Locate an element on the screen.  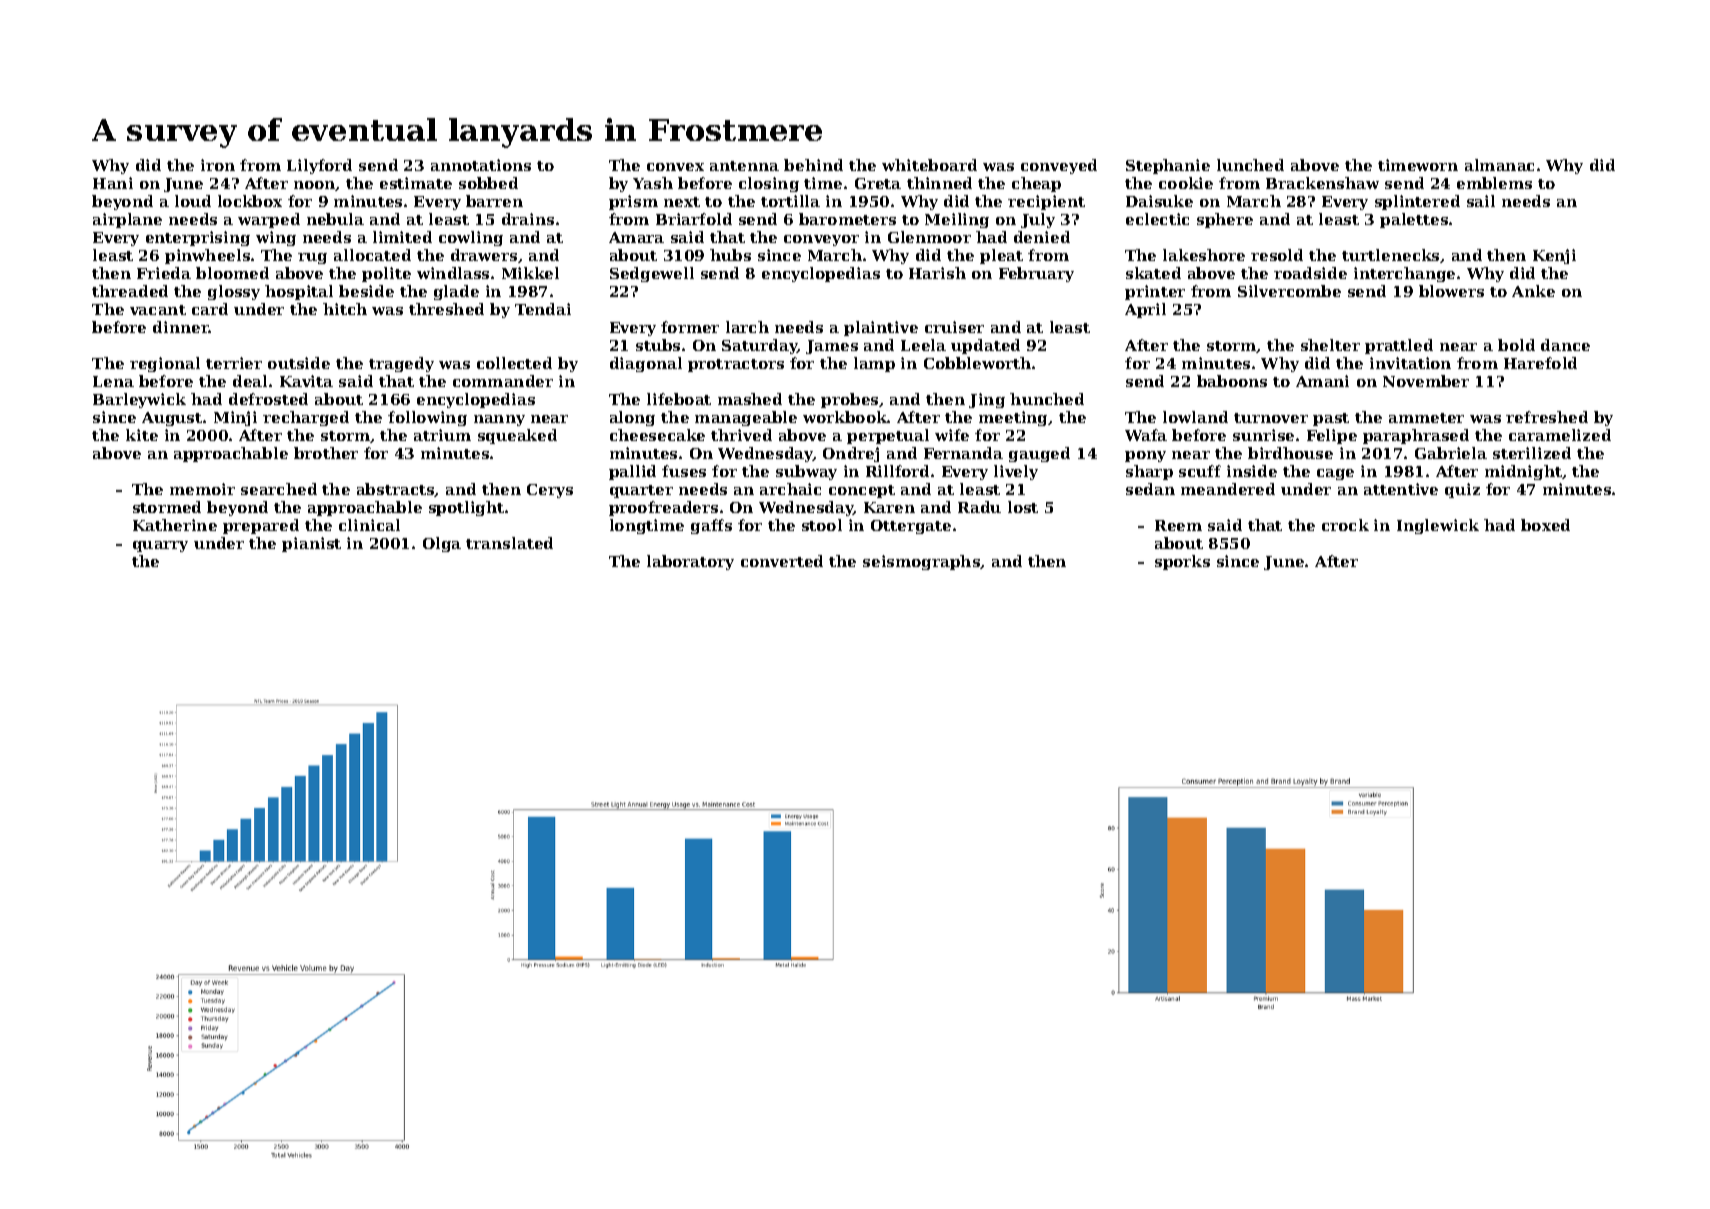
lunched is located at coordinates (1250, 165).
